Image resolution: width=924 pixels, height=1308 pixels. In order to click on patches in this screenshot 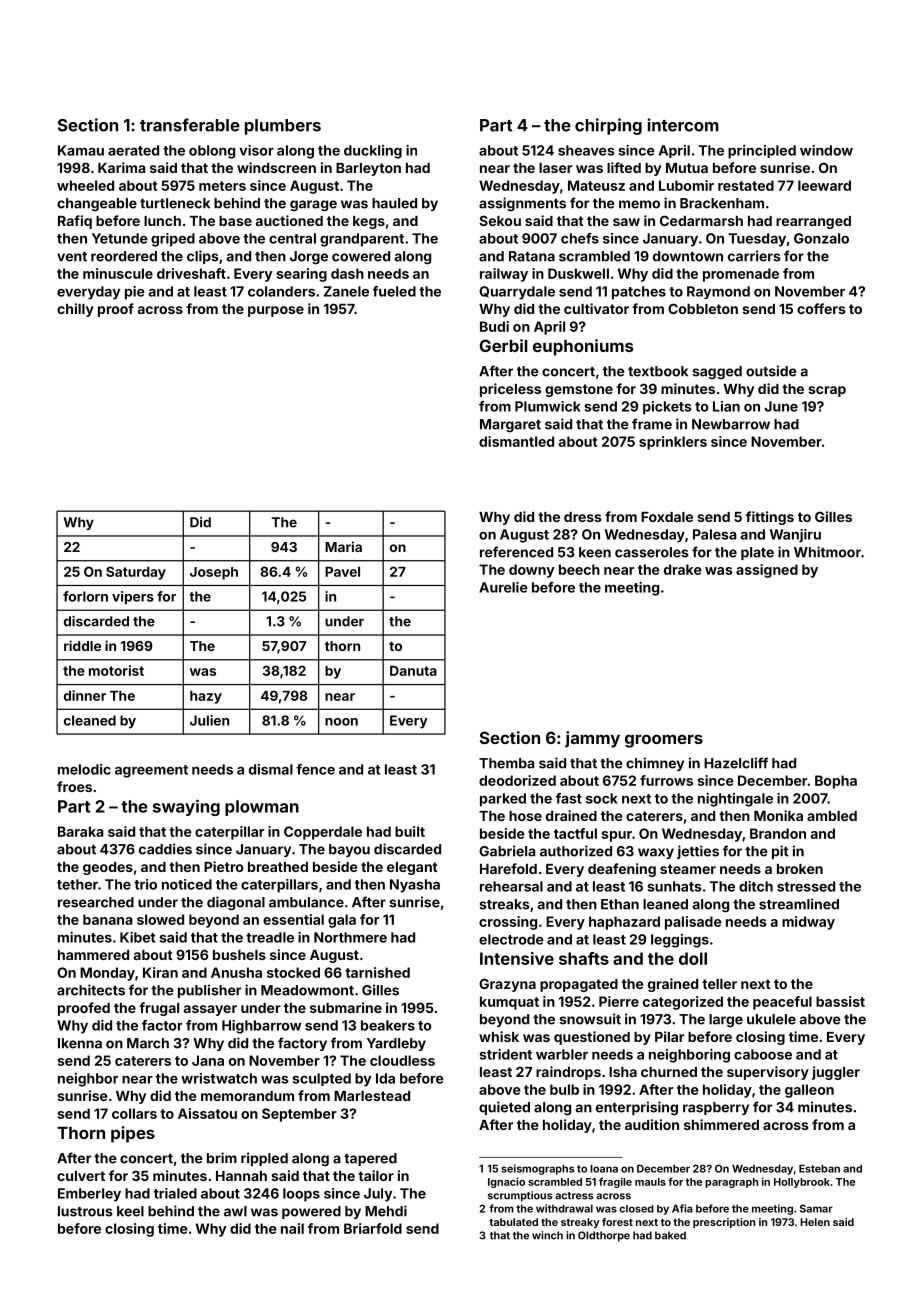, I will do `click(639, 293)`.
